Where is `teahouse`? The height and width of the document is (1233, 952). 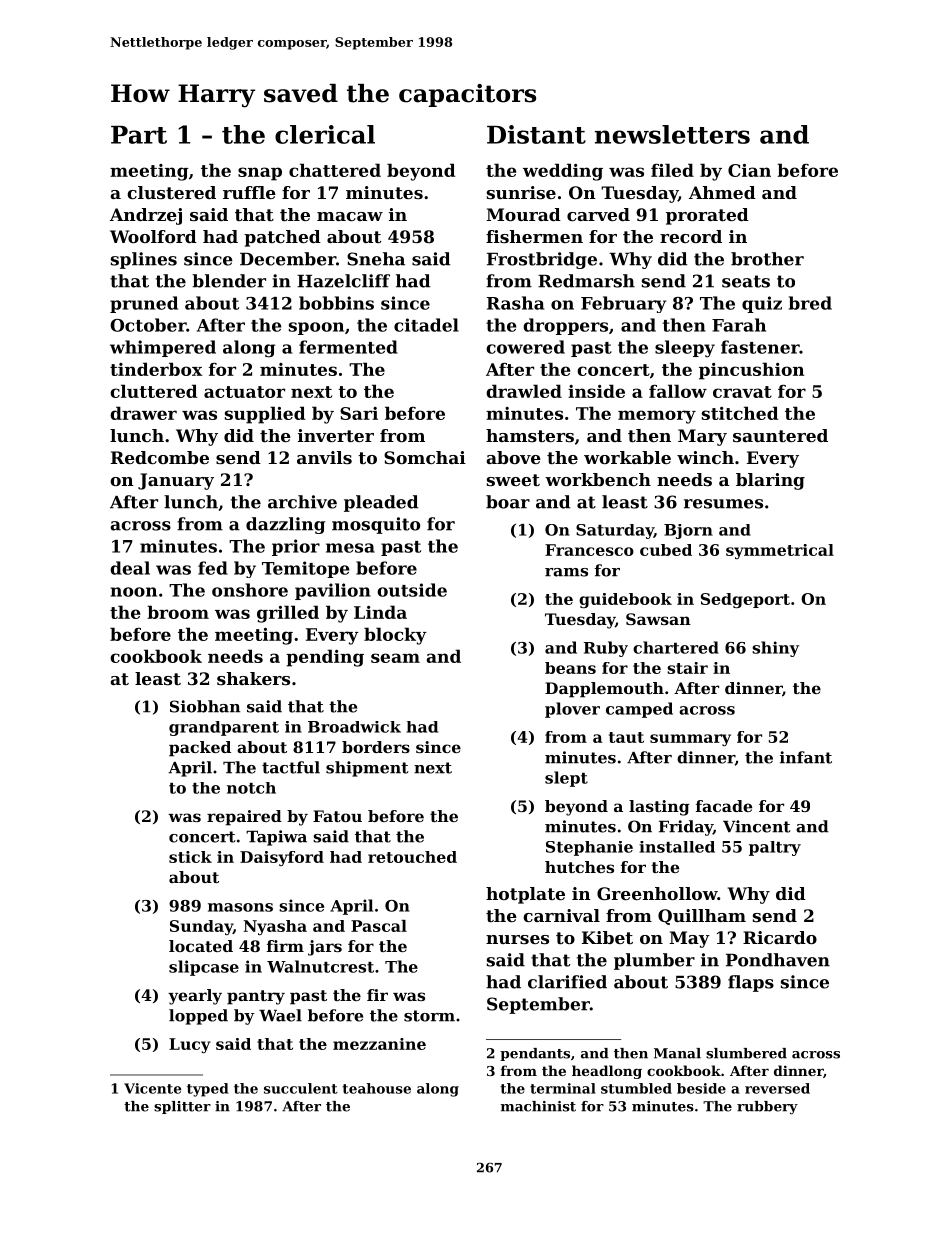 teahouse is located at coordinates (376, 1088).
